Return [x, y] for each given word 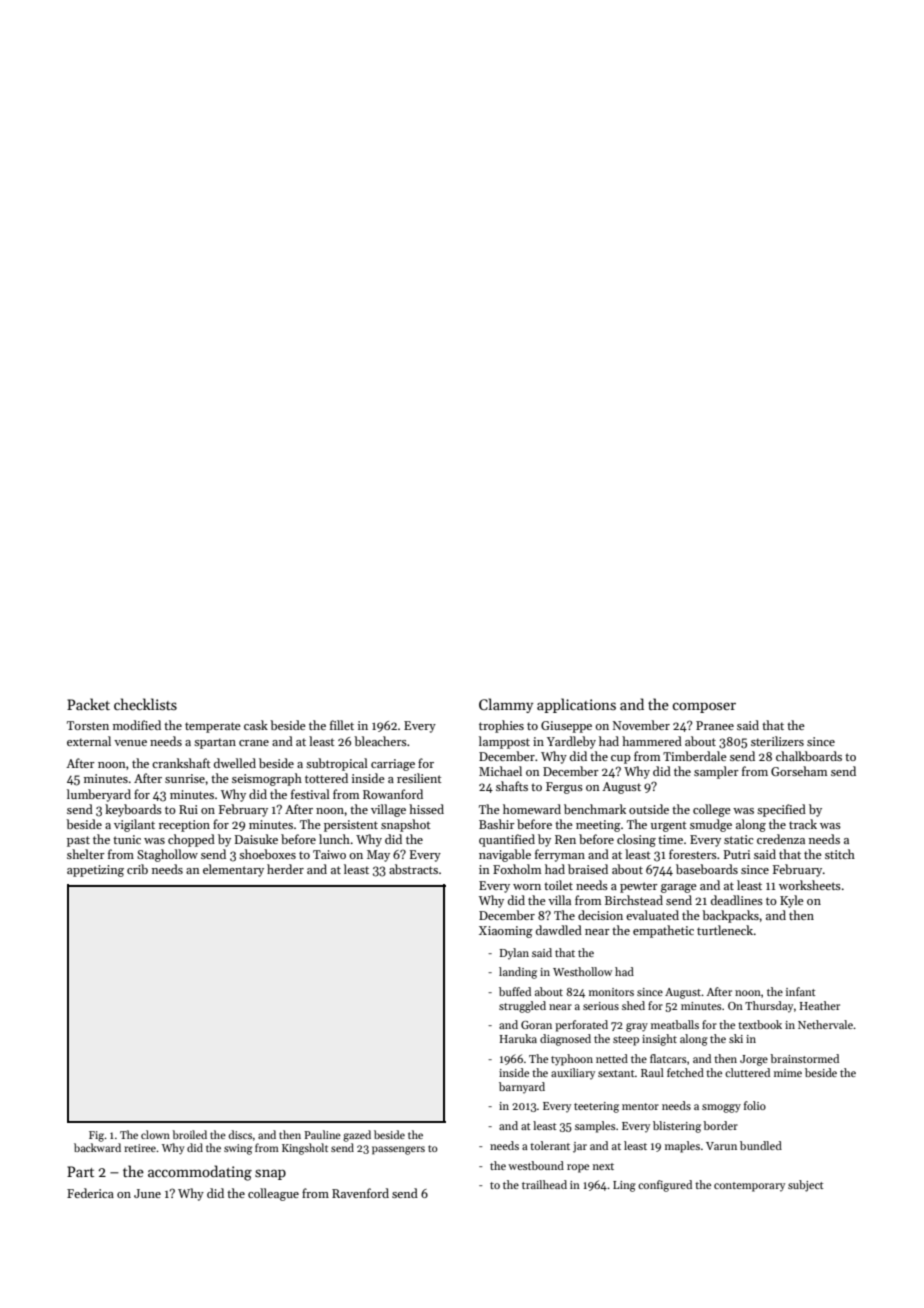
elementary [233, 870]
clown [155, 1134]
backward [97, 1147]
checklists [145, 704]
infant [801, 991]
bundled [761, 1145]
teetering [596, 1107]
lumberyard [99, 795]
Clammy [506, 705]
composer [704, 707]
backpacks [730, 916]
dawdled [559, 930]
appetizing [95, 871]
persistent [351, 826]
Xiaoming [506, 932]
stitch [840, 854]
